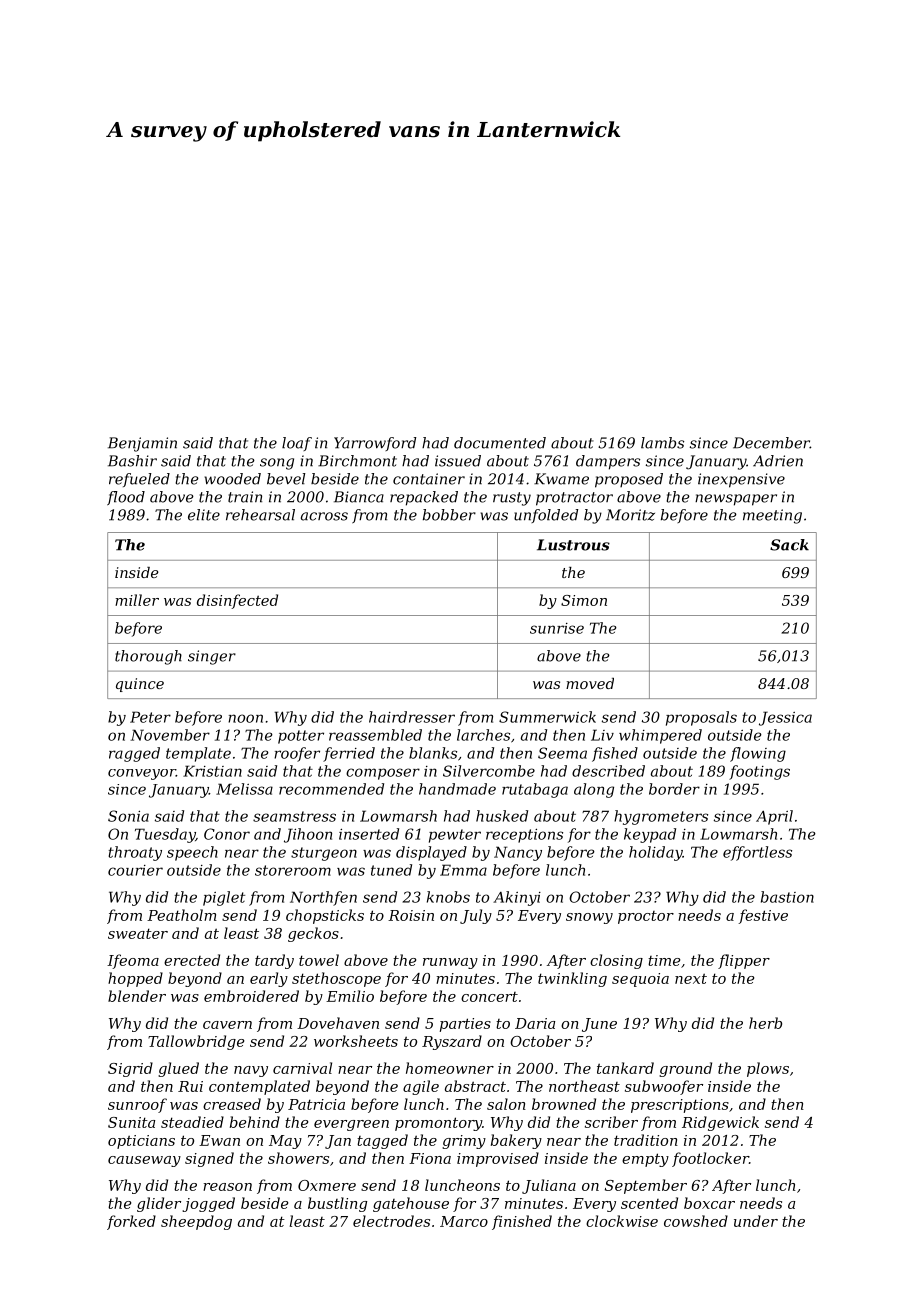 This document has width=924, height=1308. What do you see at coordinates (237, 601) in the document?
I see `disinfected` at bounding box center [237, 601].
